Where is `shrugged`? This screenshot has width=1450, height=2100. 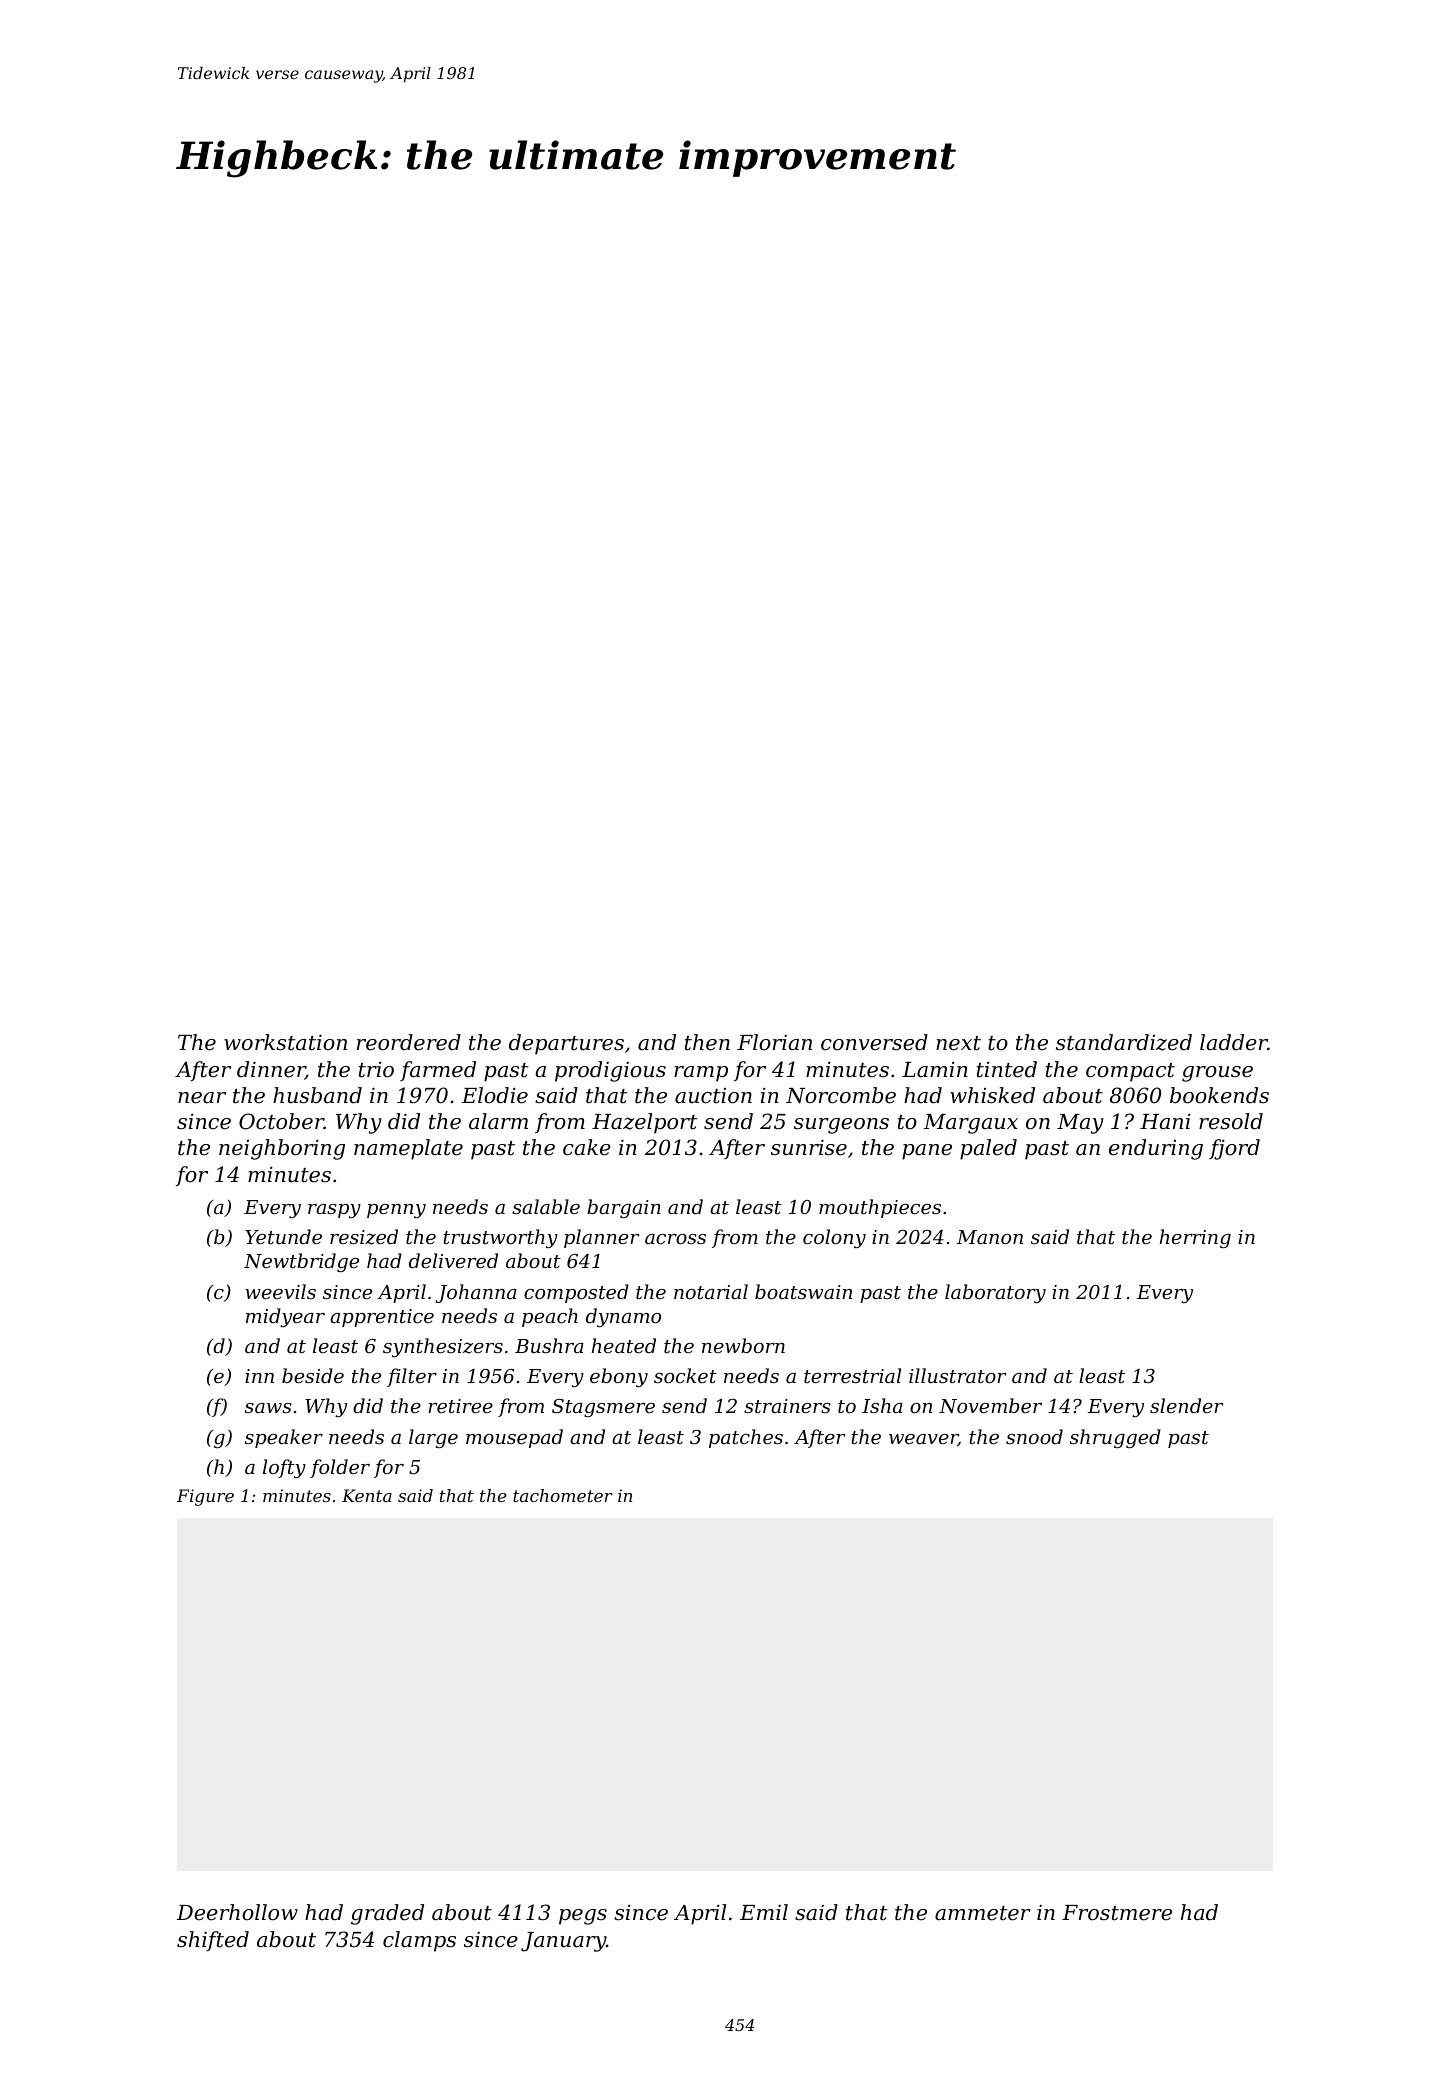
shrugged is located at coordinates (1115, 1438).
